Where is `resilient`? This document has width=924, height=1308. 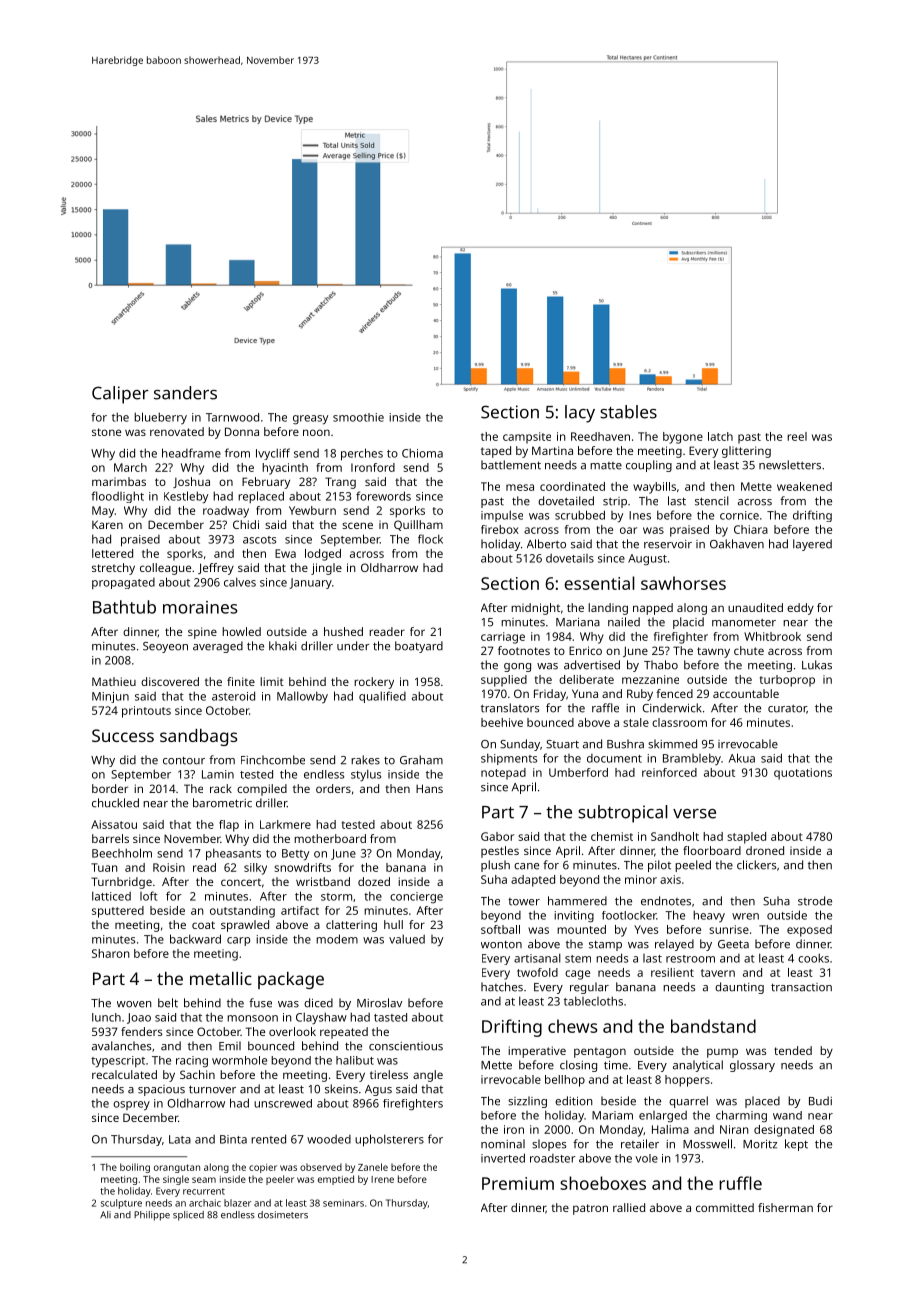
resilient is located at coordinates (672, 972).
